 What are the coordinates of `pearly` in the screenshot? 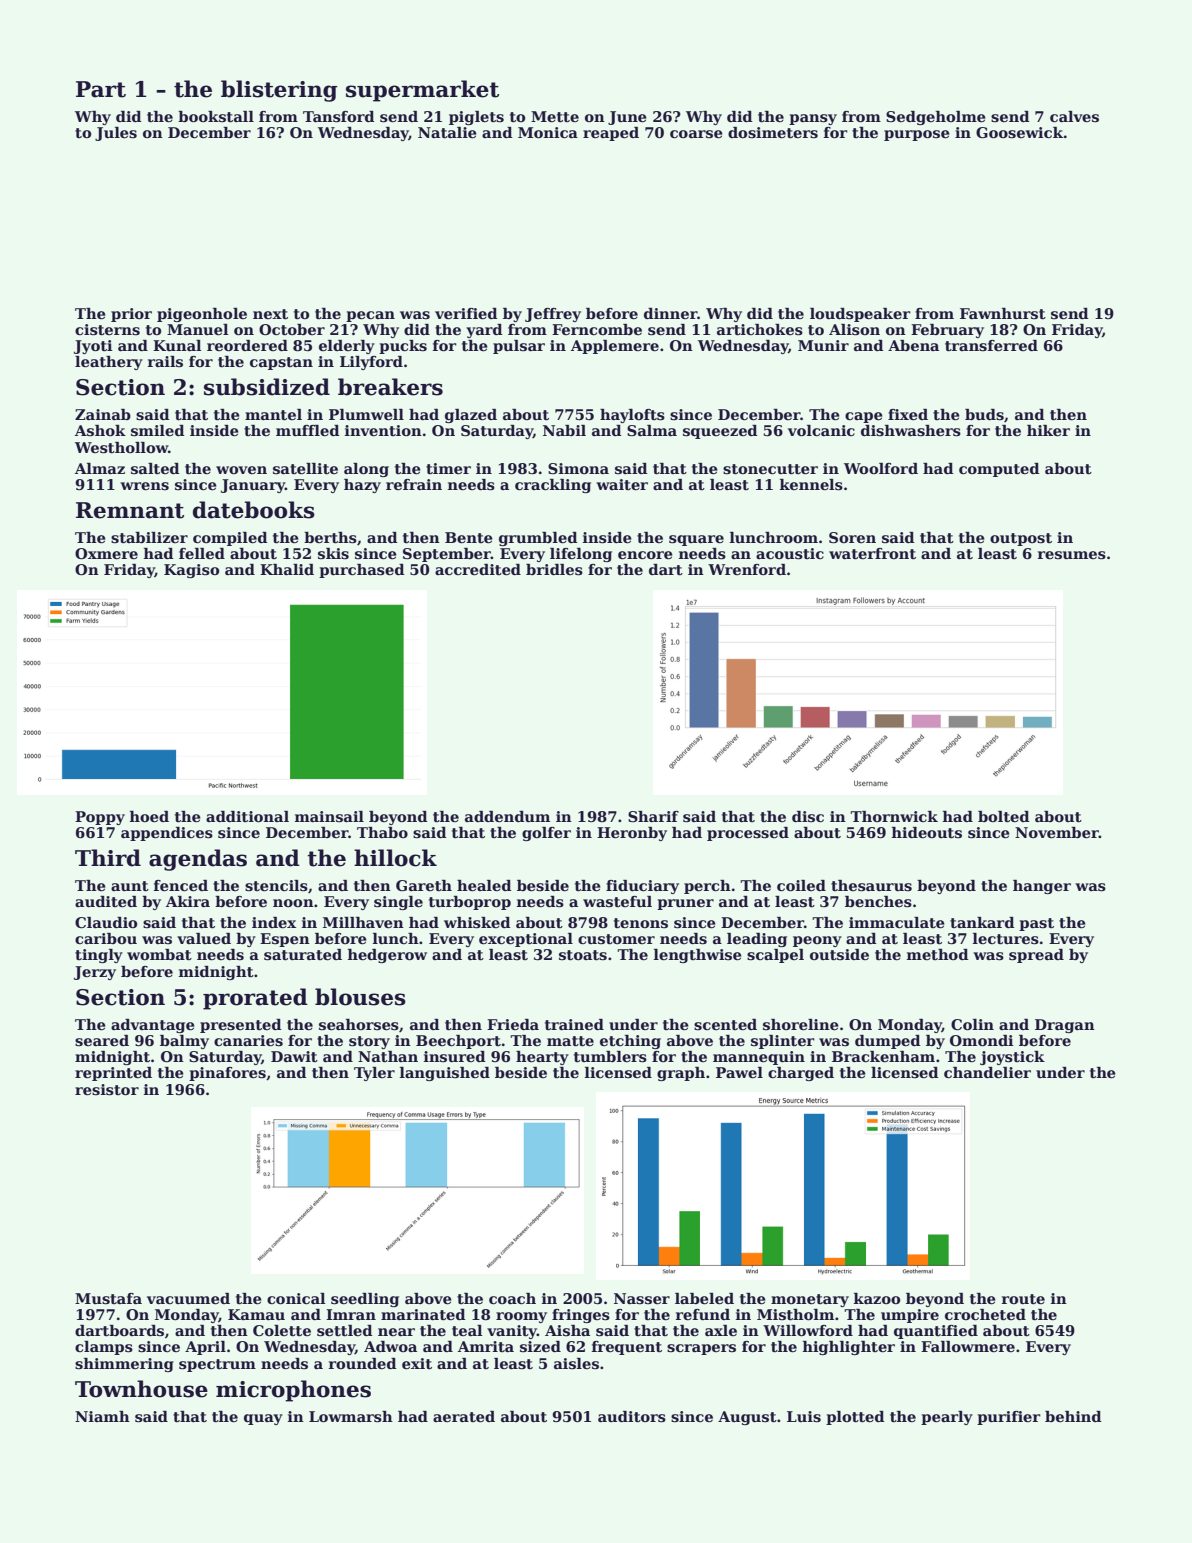 It's located at (947, 1418).
